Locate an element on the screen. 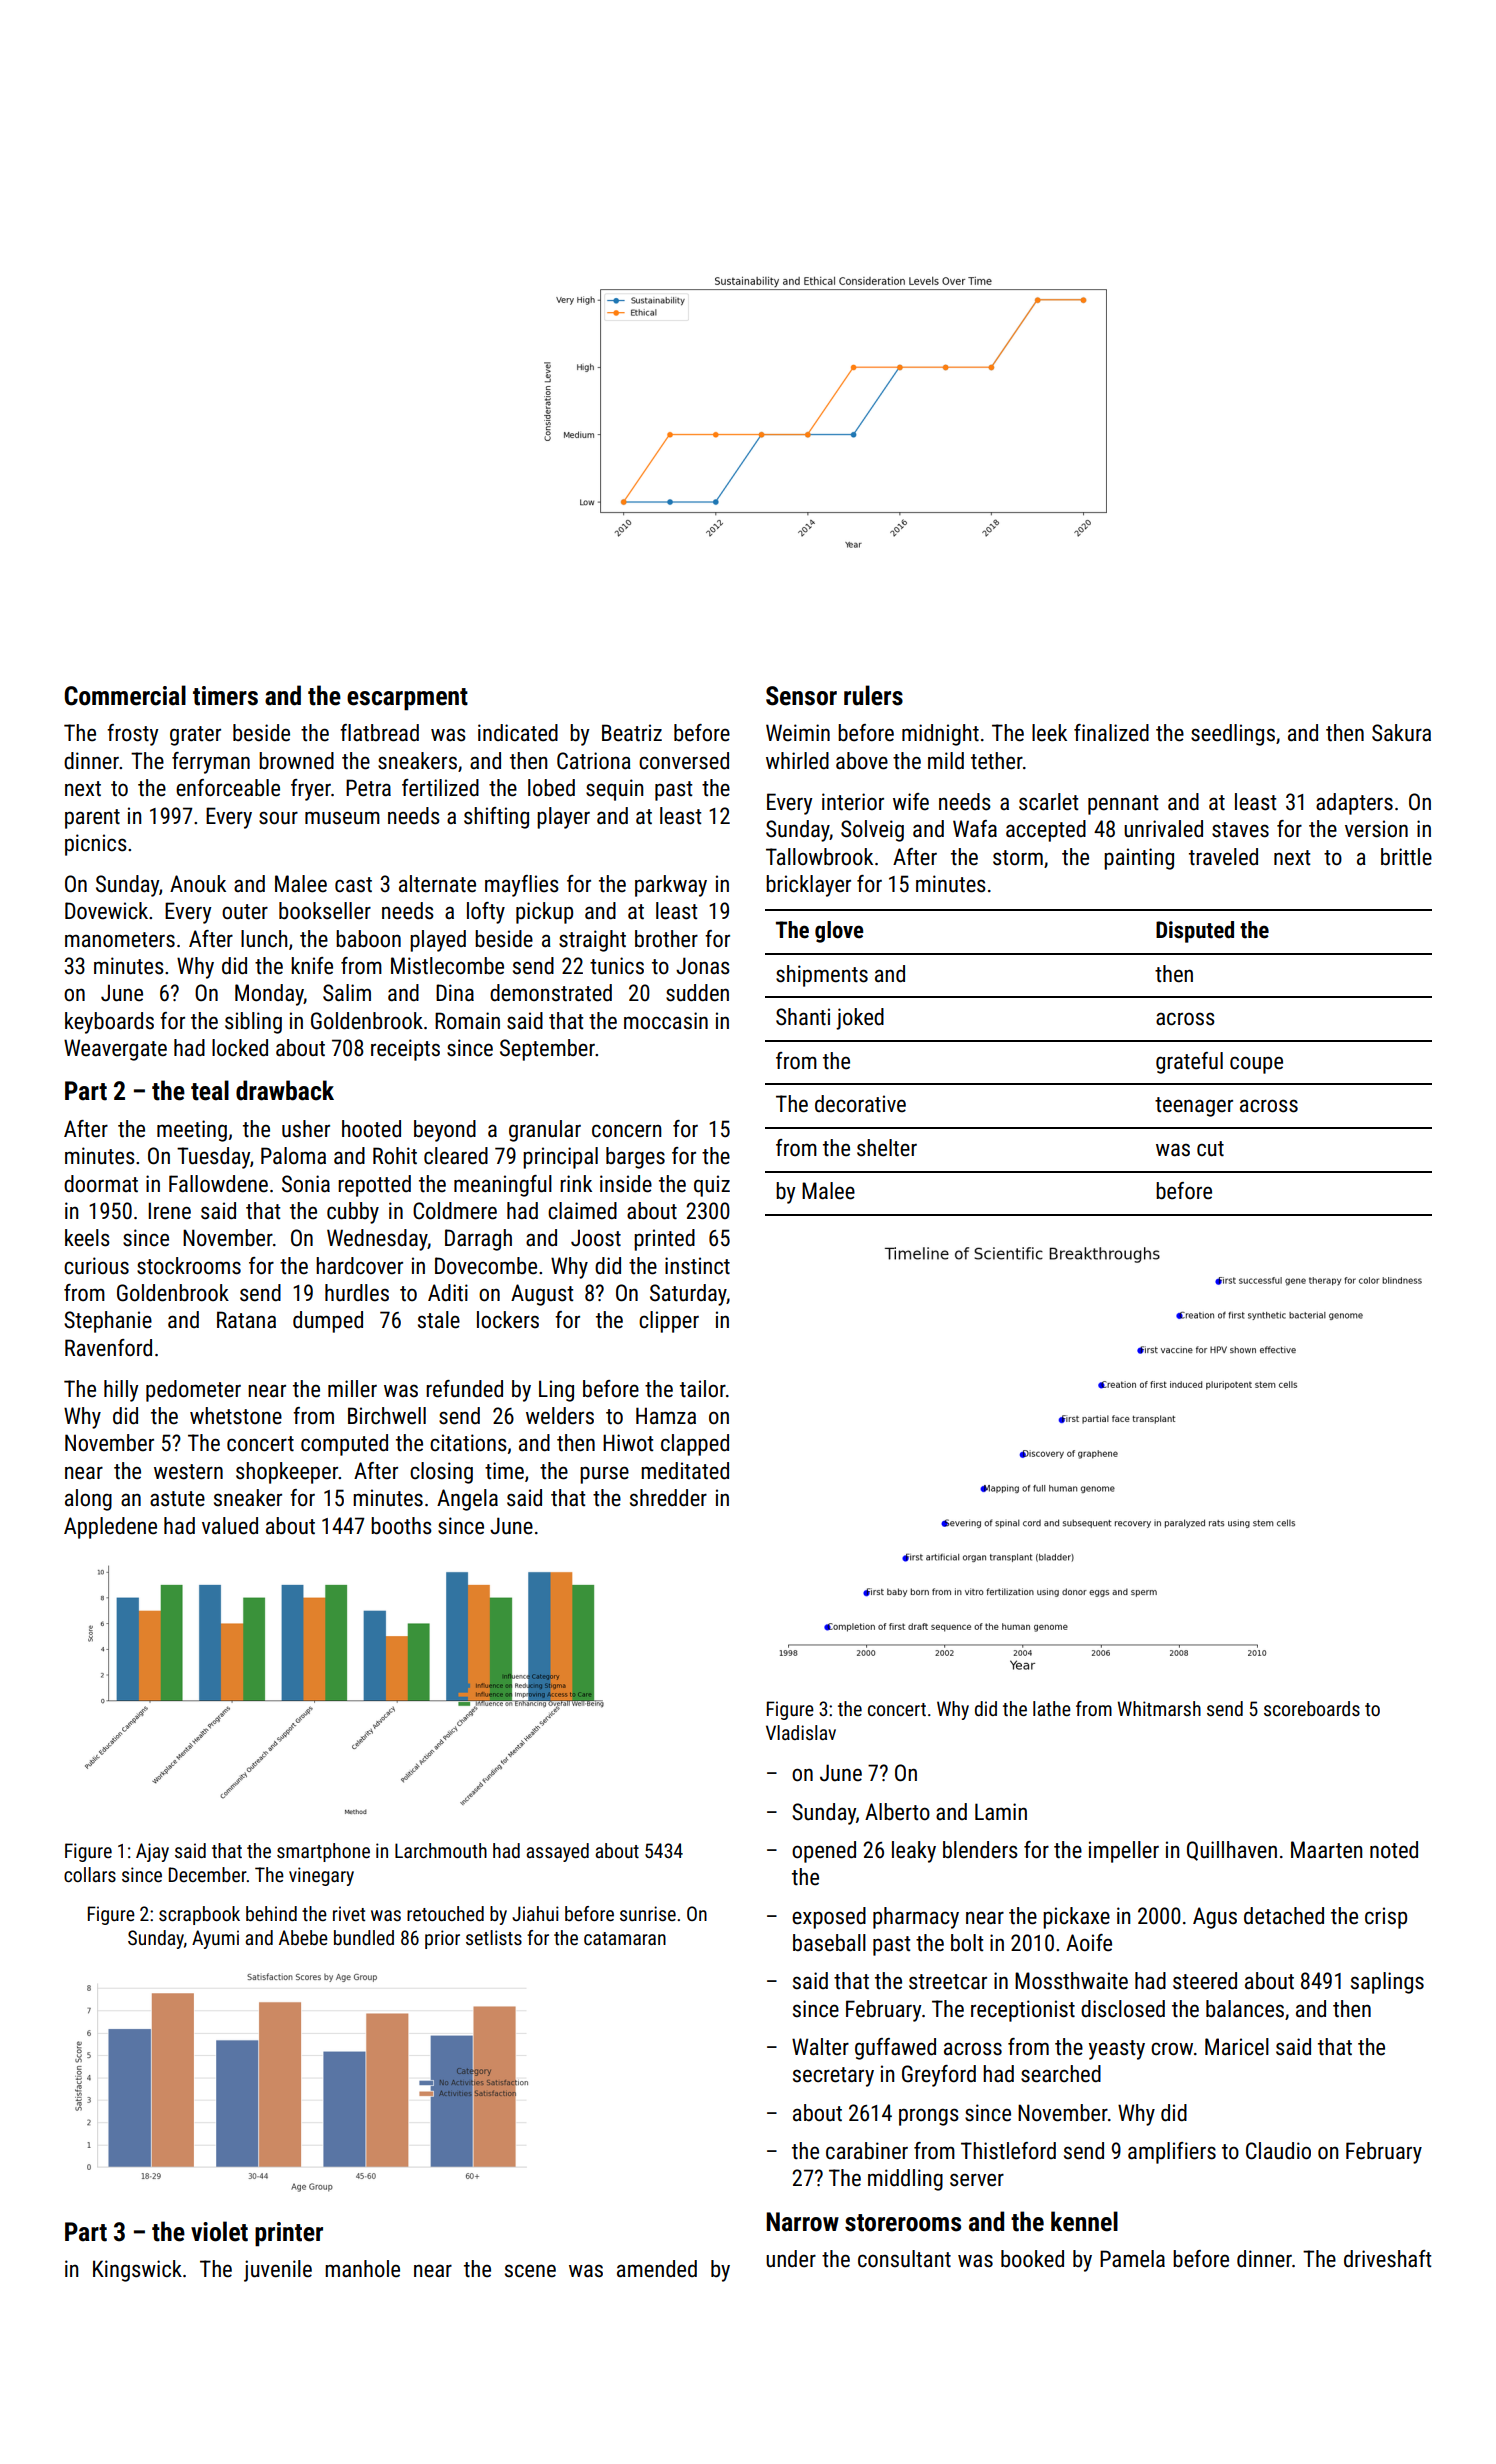 The image size is (1496, 2464). rulers is located at coordinates (873, 695).
